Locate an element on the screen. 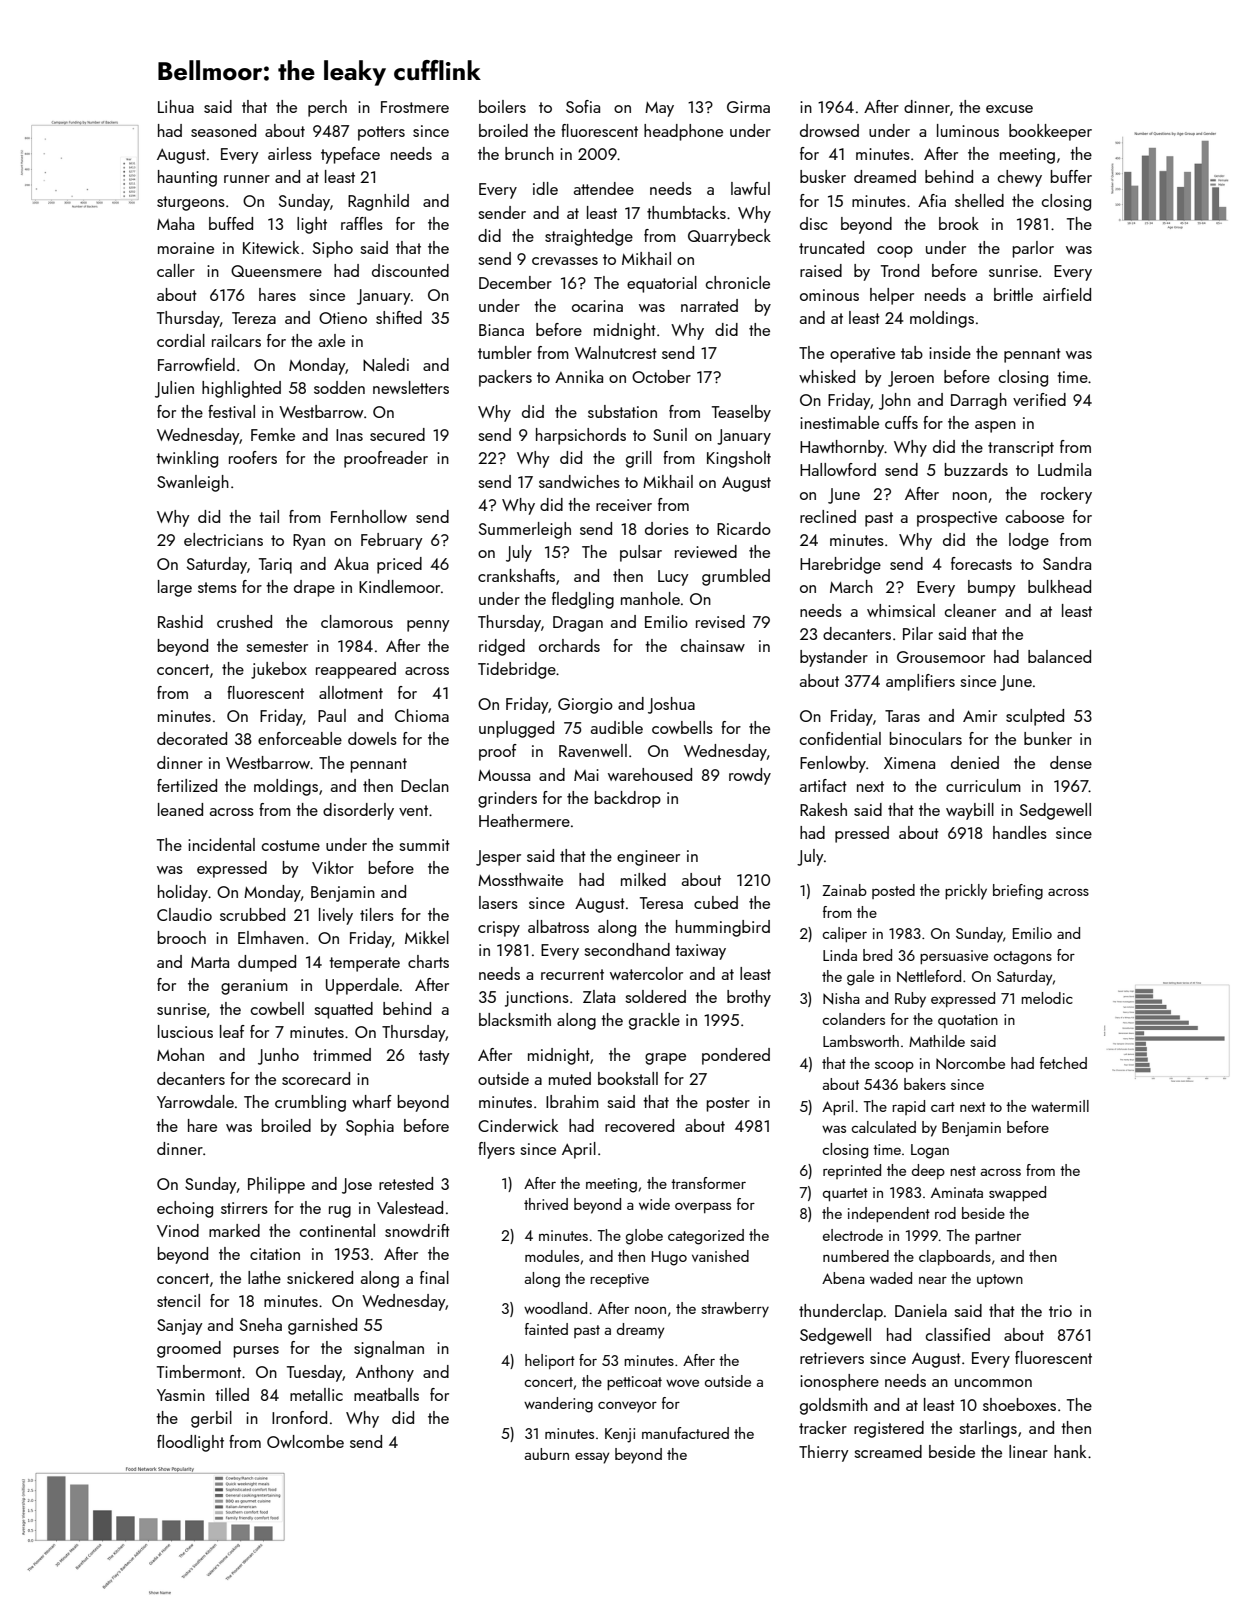 The width and height of the screenshot is (1249, 1617). melodic is located at coordinates (1047, 998).
